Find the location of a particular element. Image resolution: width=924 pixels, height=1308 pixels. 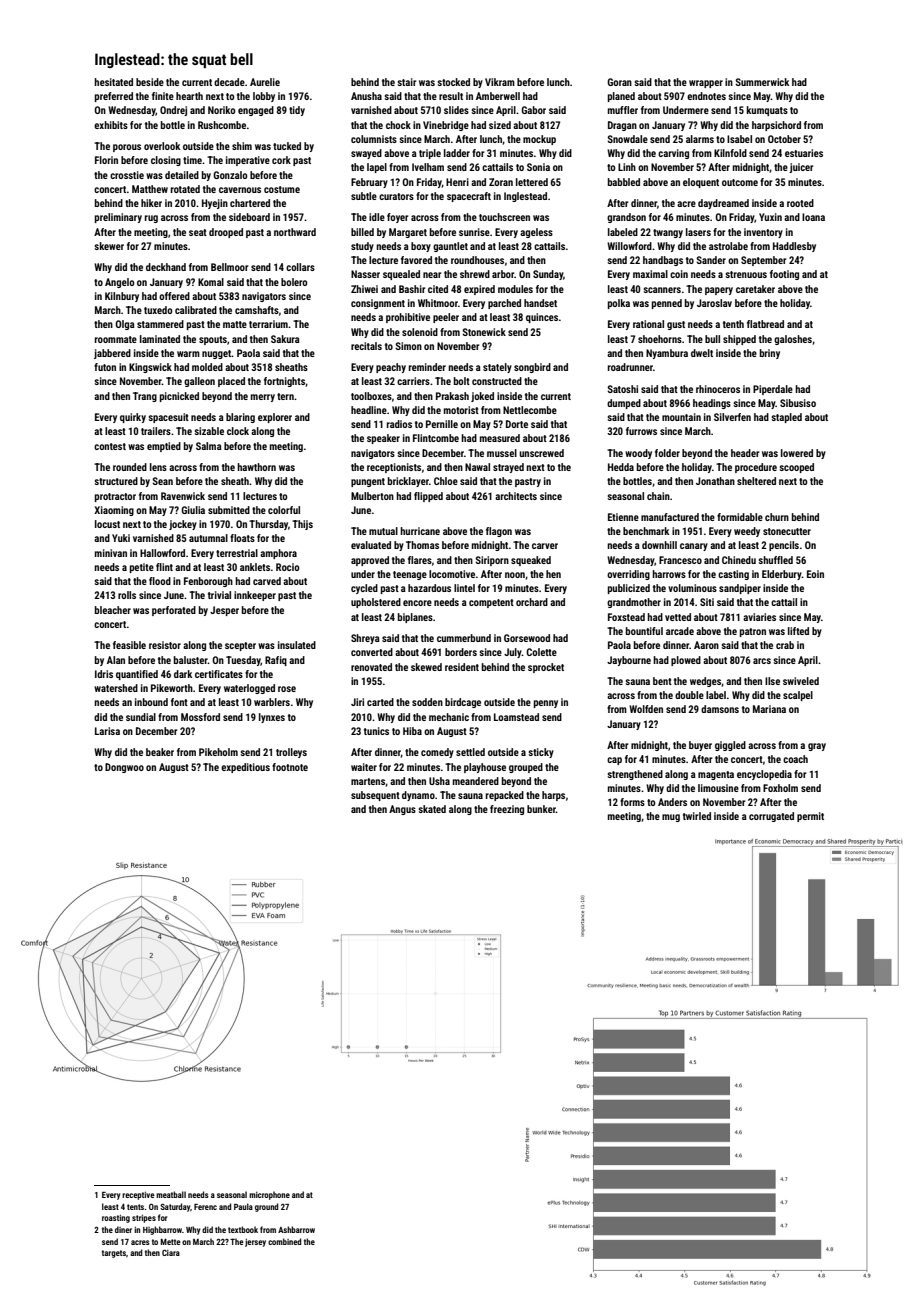

hesitated is located at coordinates (113, 82).
